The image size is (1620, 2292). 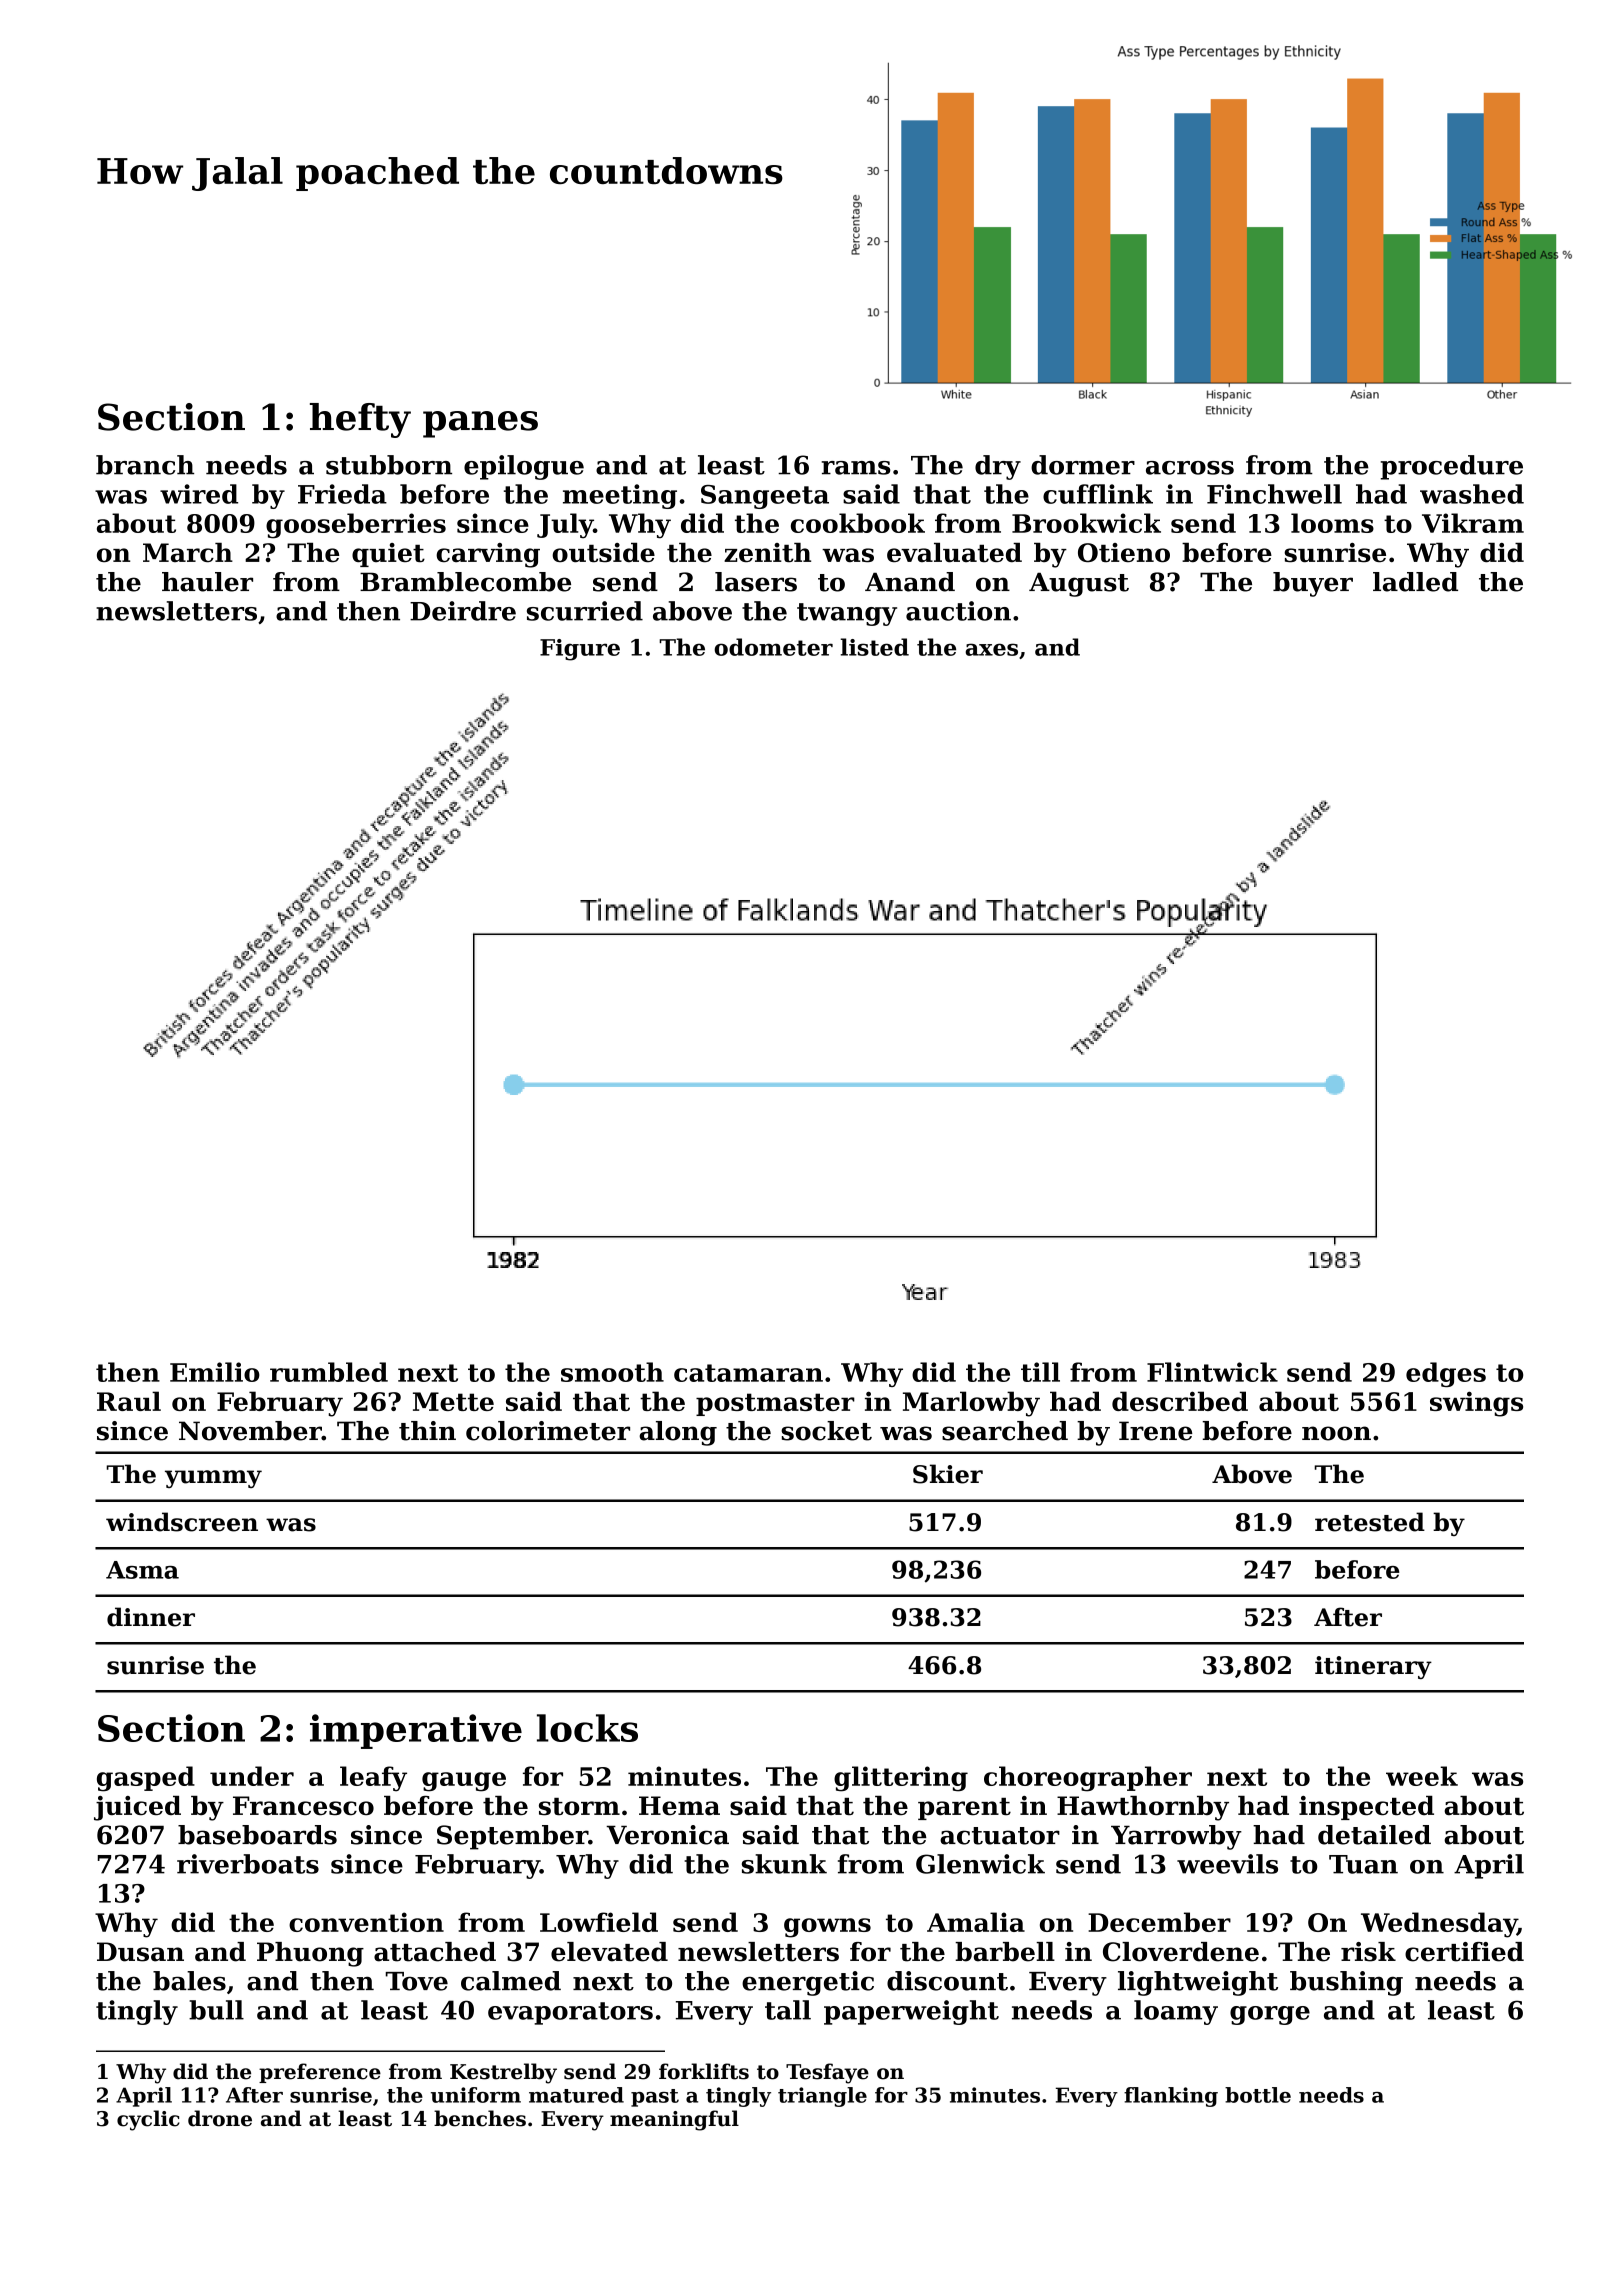 What do you see at coordinates (784, 1864) in the screenshot?
I see `skunk` at bounding box center [784, 1864].
